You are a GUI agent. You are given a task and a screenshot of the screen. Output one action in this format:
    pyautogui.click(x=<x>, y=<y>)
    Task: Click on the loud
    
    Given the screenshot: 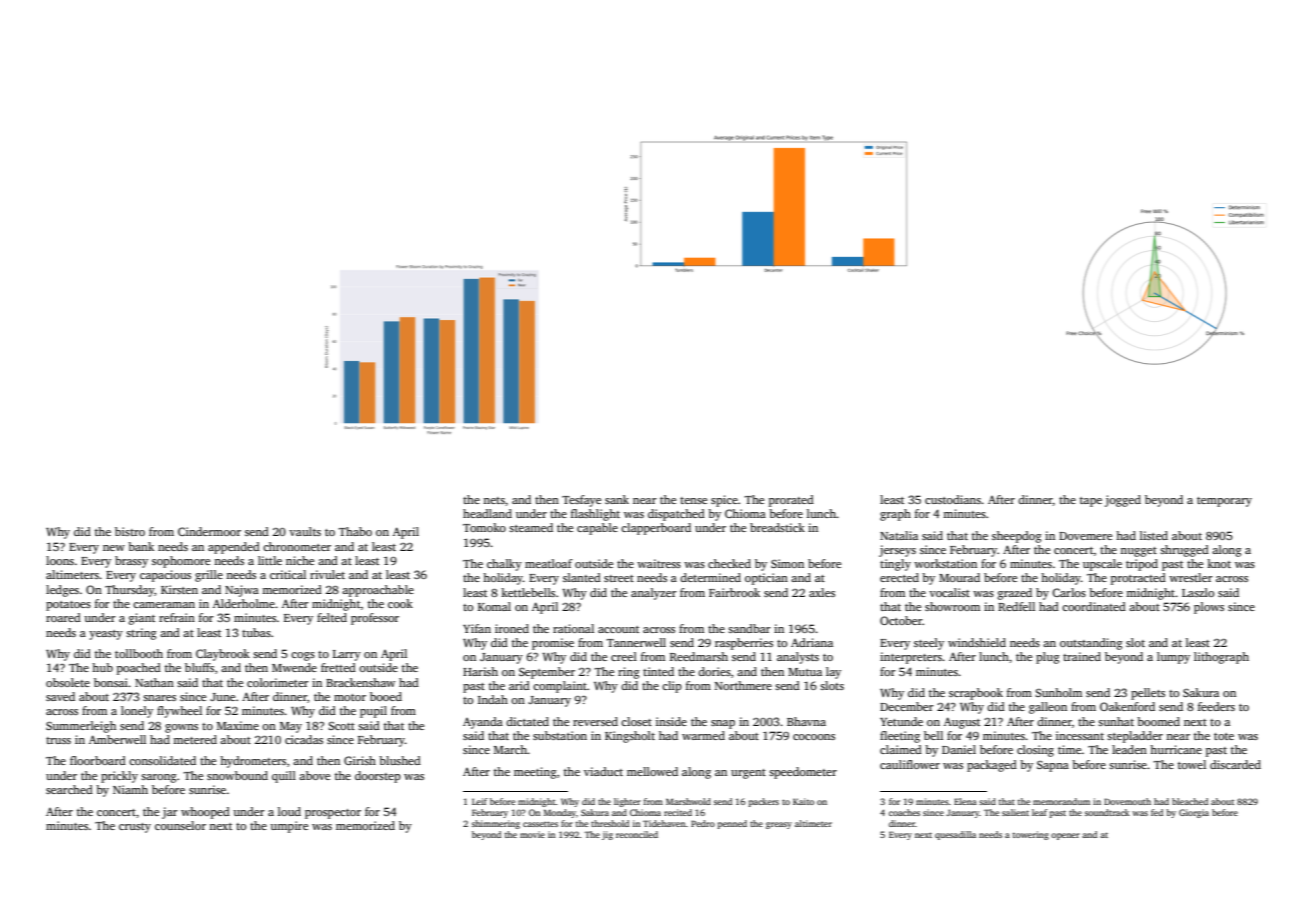 What is the action you would take?
    pyautogui.click(x=289, y=811)
